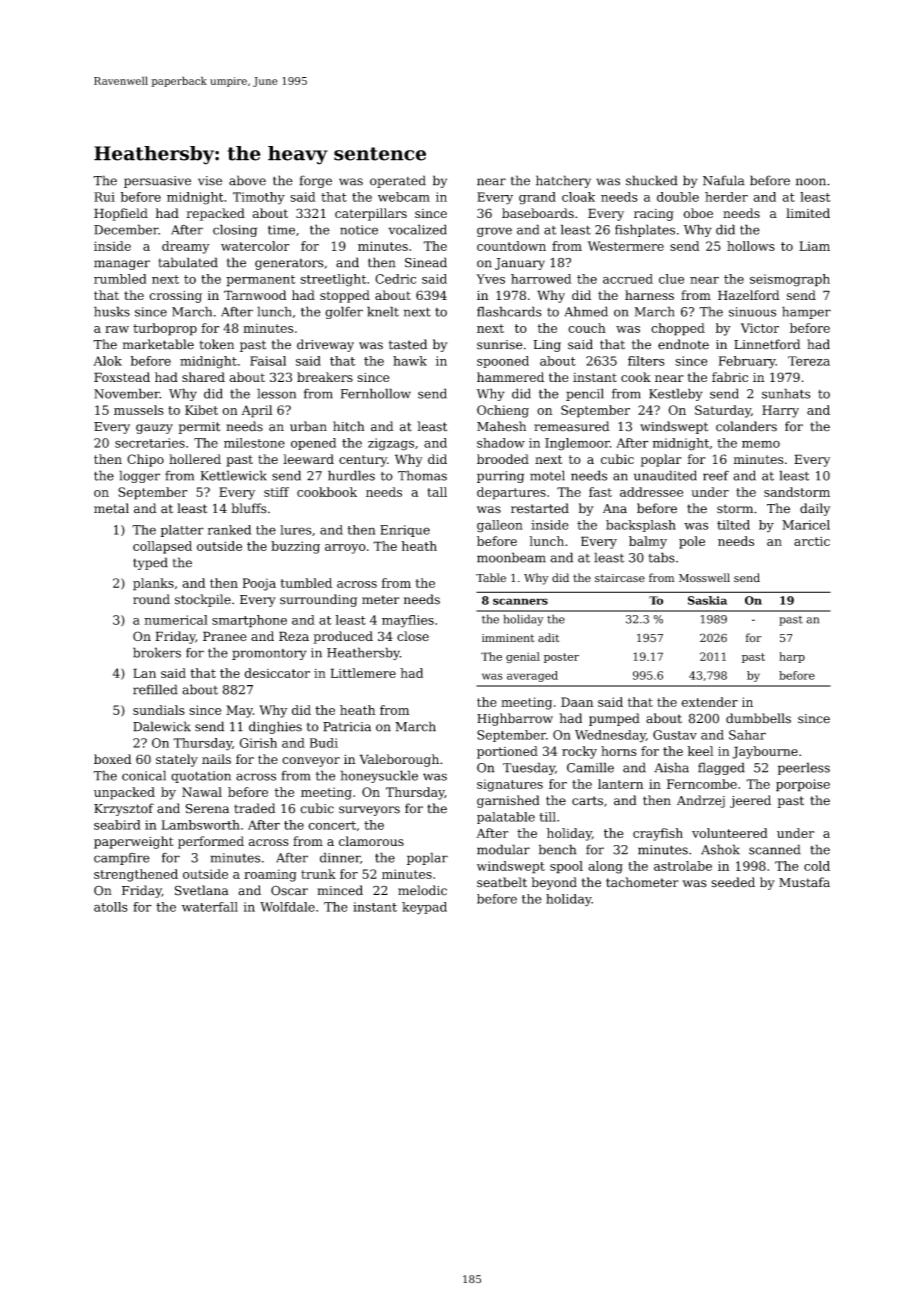 The width and height of the screenshot is (924, 1314). What do you see at coordinates (511, 557) in the screenshot?
I see `moonbeam` at bounding box center [511, 557].
